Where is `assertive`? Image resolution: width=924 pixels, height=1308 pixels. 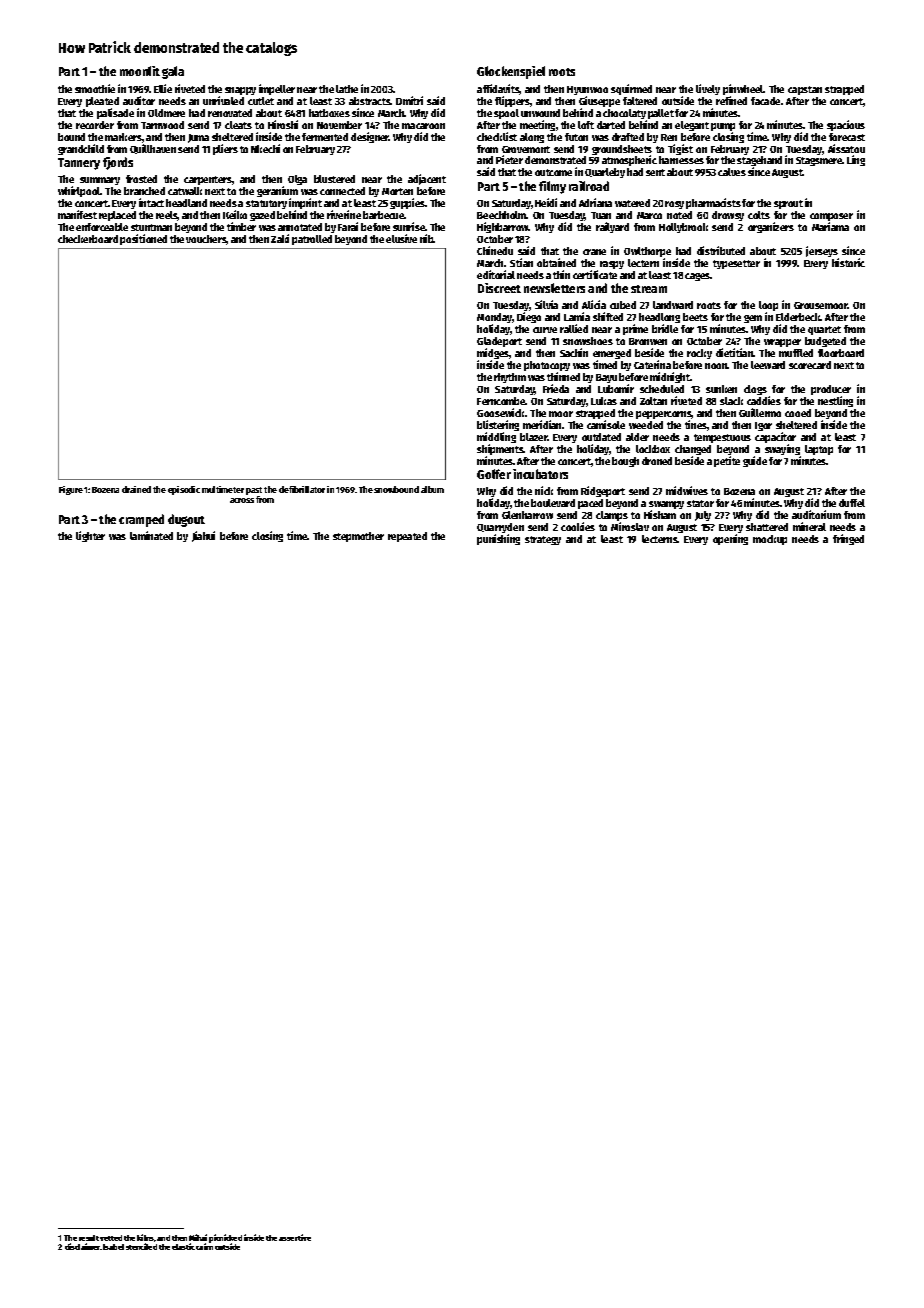
assertive is located at coordinates (295, 1237).
